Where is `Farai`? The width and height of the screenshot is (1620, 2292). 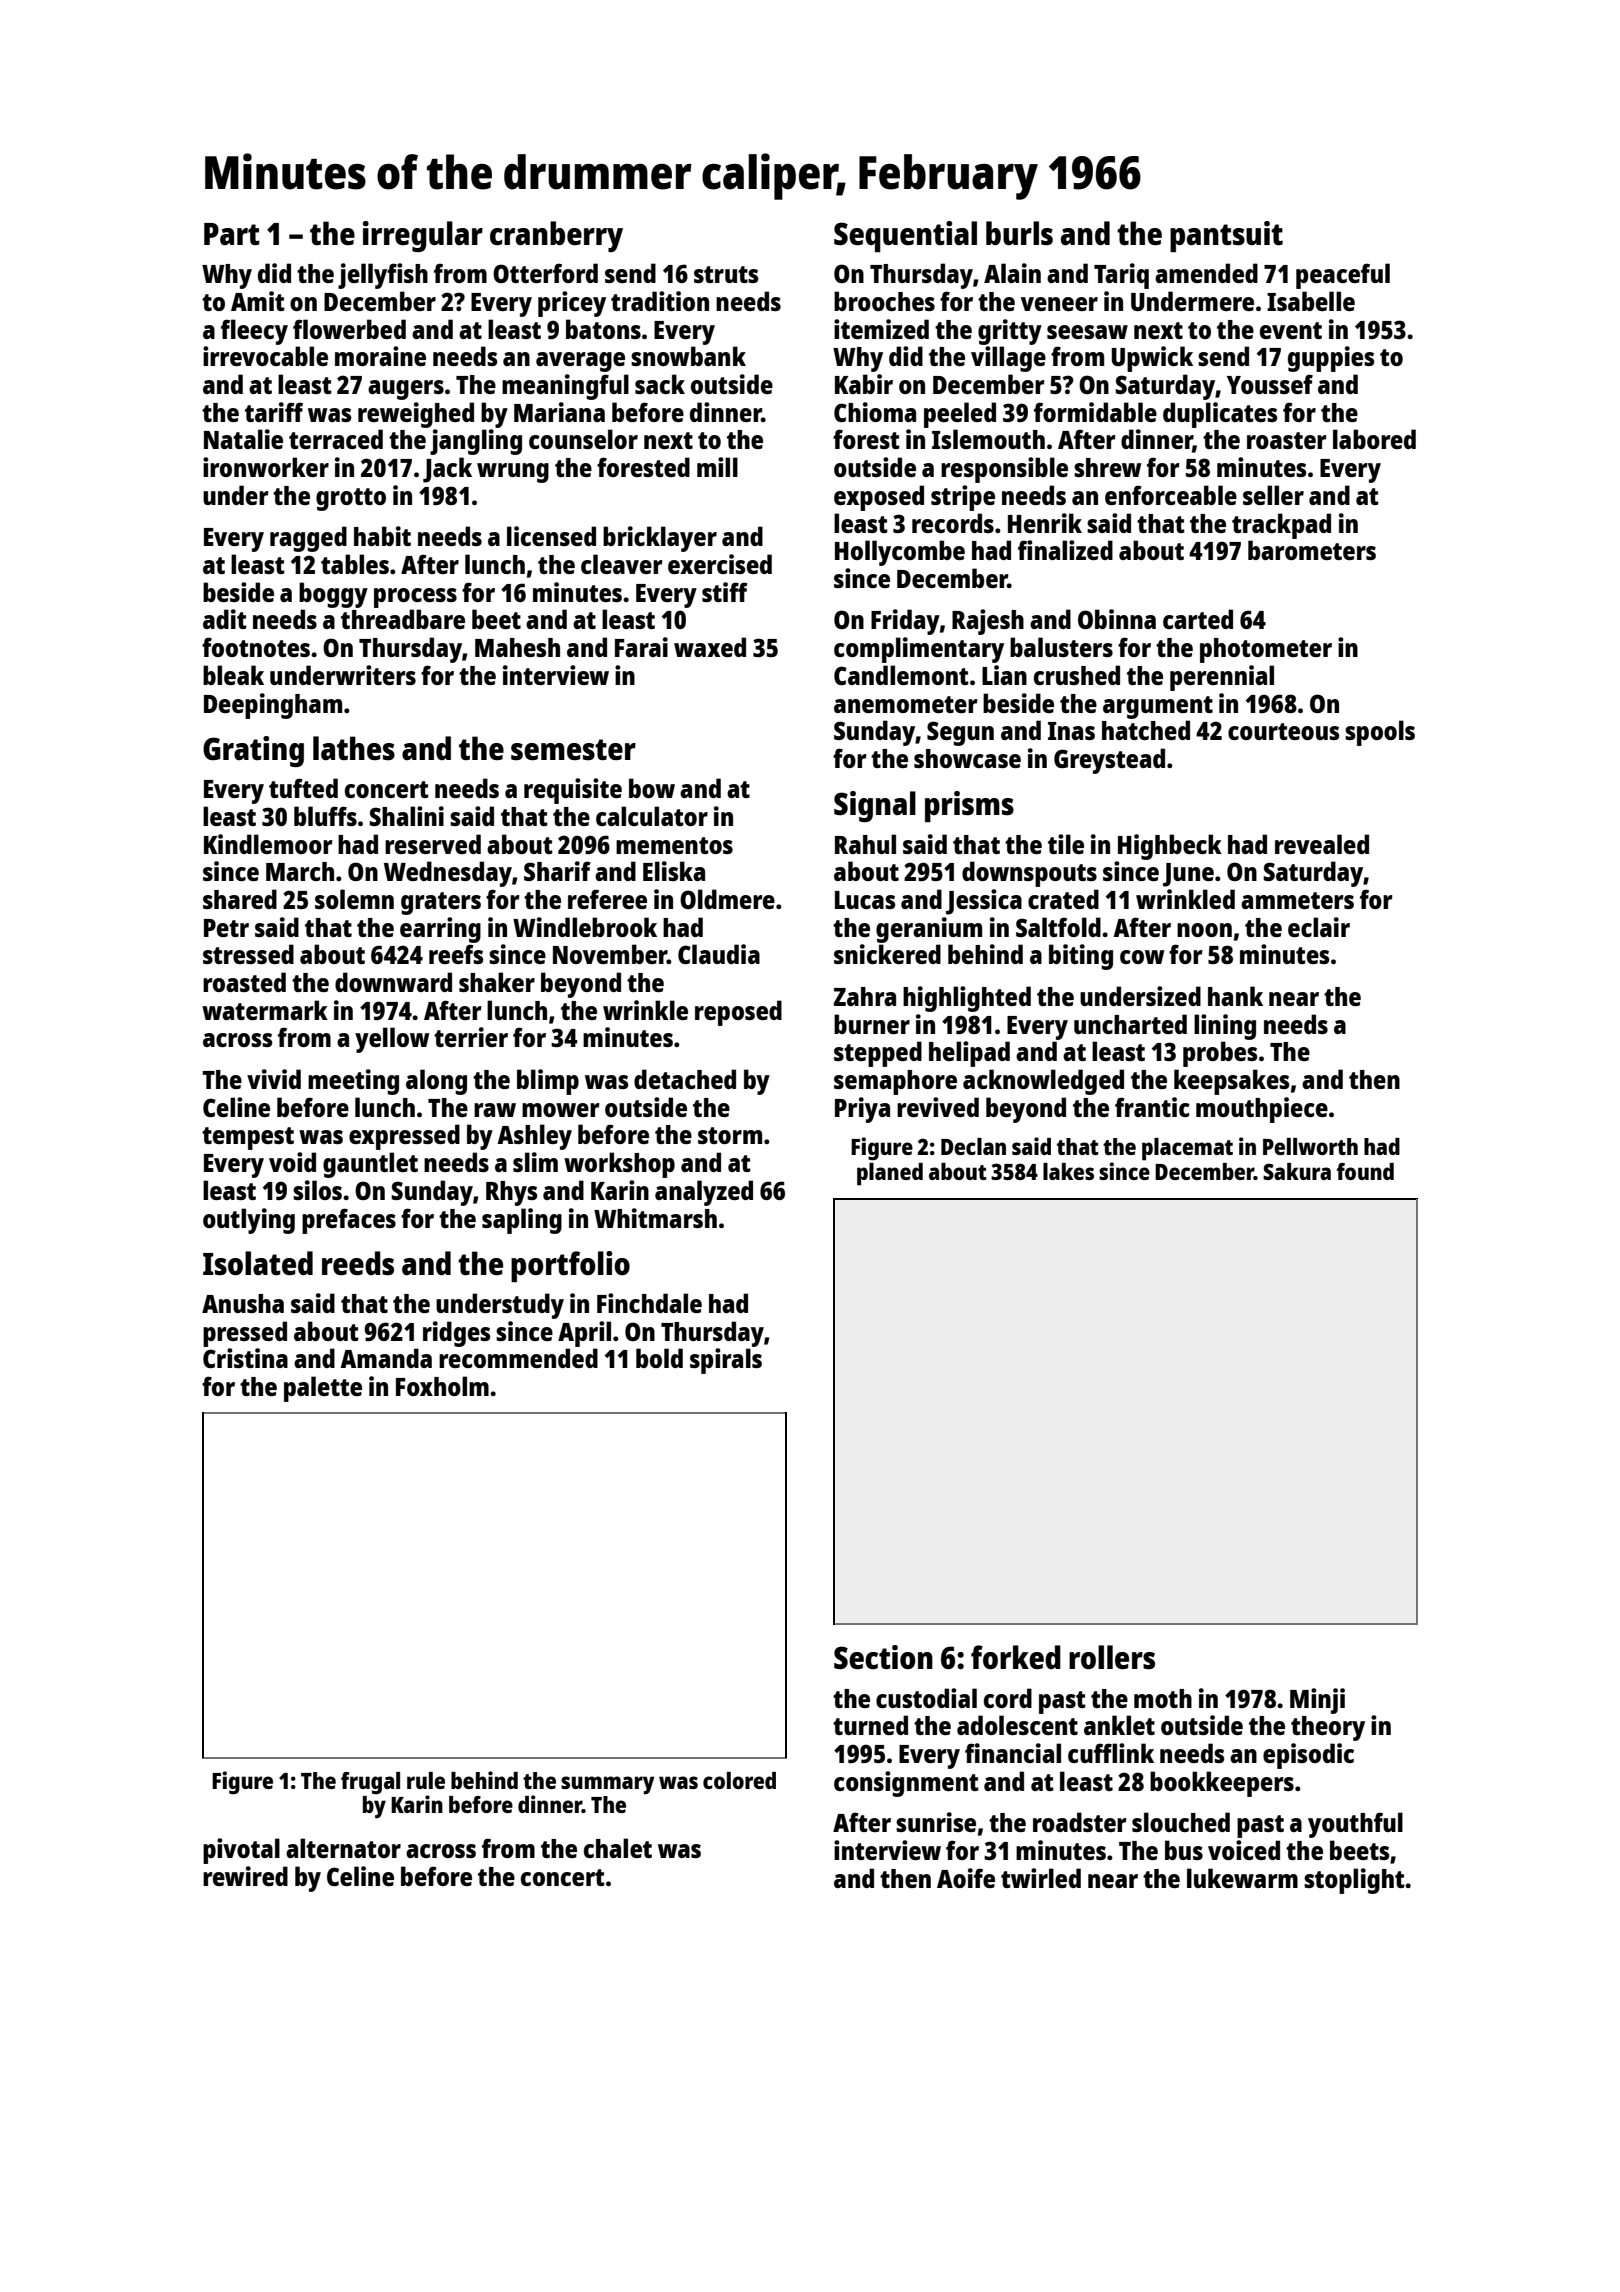
Farai is located at coordinates (641, 647).
